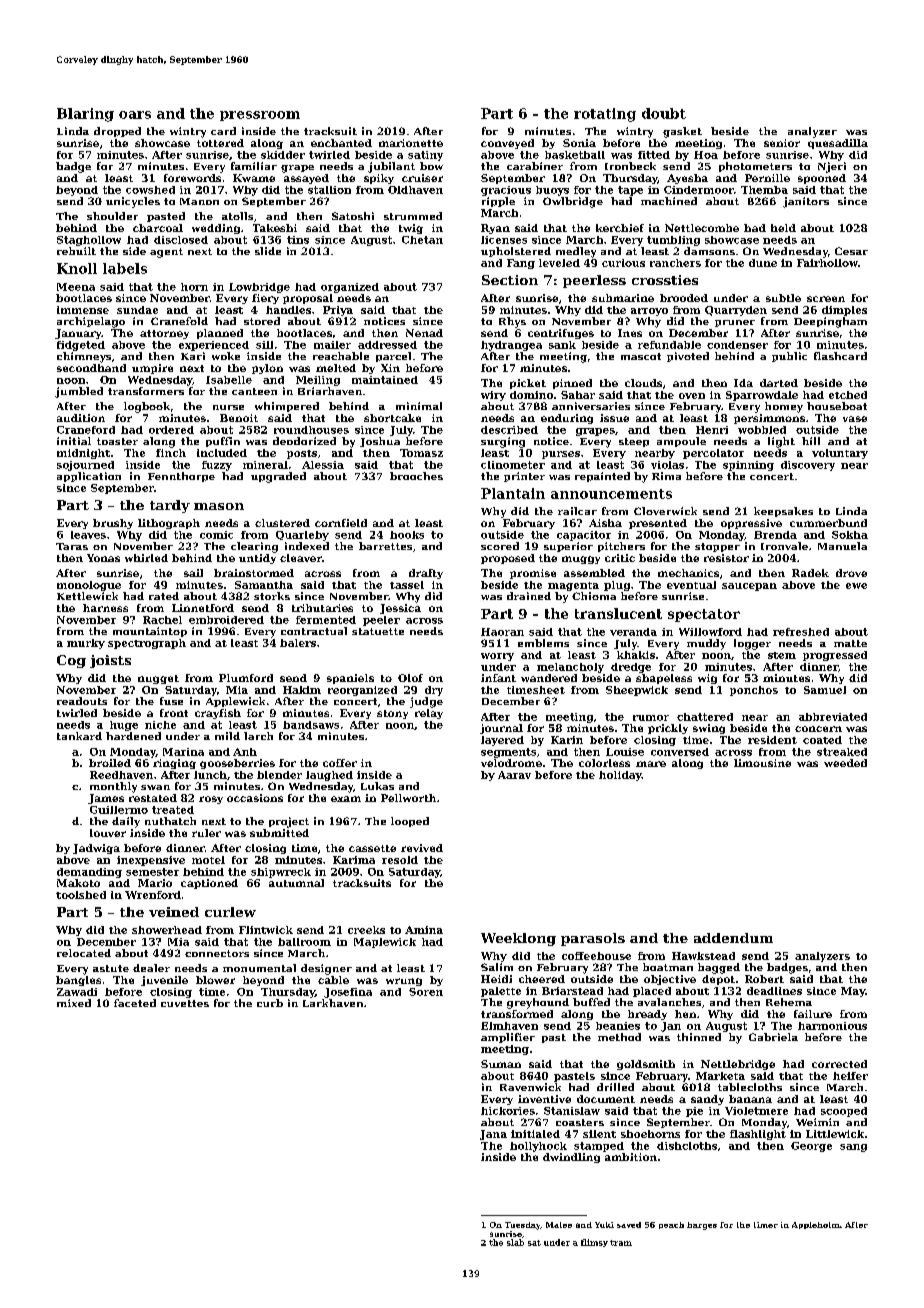  Describe the element at coordinates (810, 573) in the page. I see `Radek` at that location.
